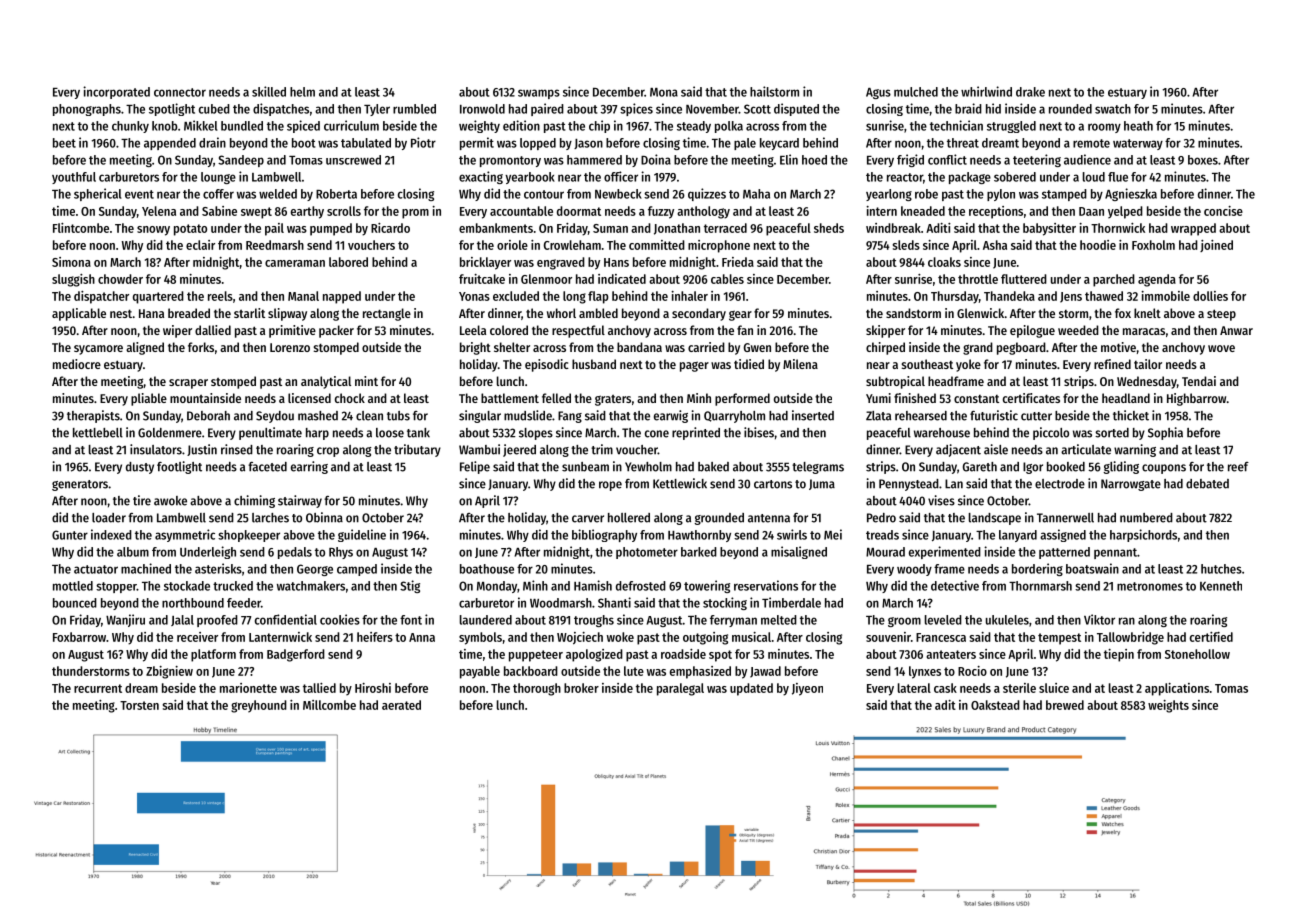 The width and height of the page is (1308, 924). Describe the element at coordinates (340, 619) in the page. I see `cookies` at that location.
